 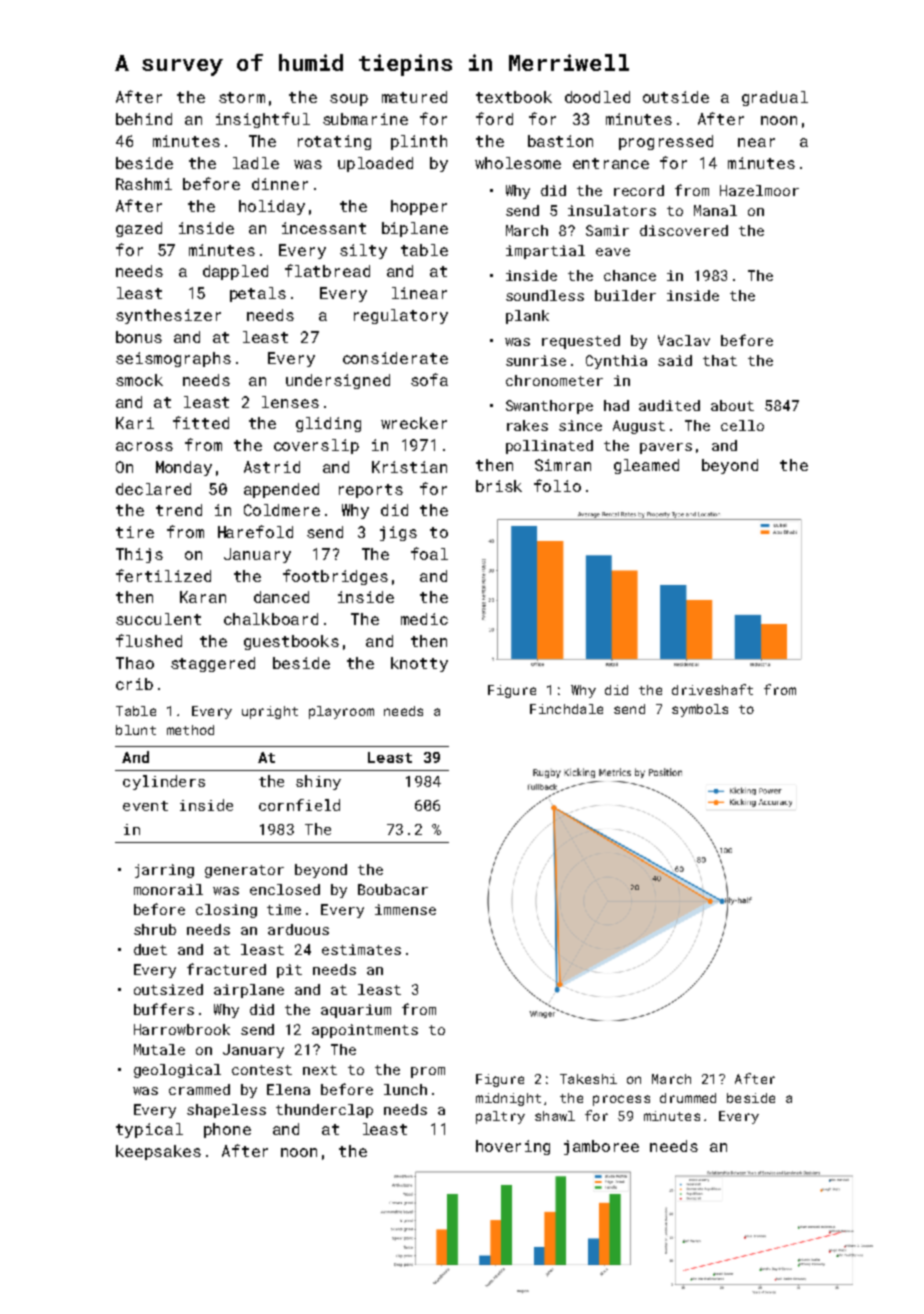 What do you see at coordinates (255, 531) in the page?
I see `Harefold` at bounding box center [255, 531].
